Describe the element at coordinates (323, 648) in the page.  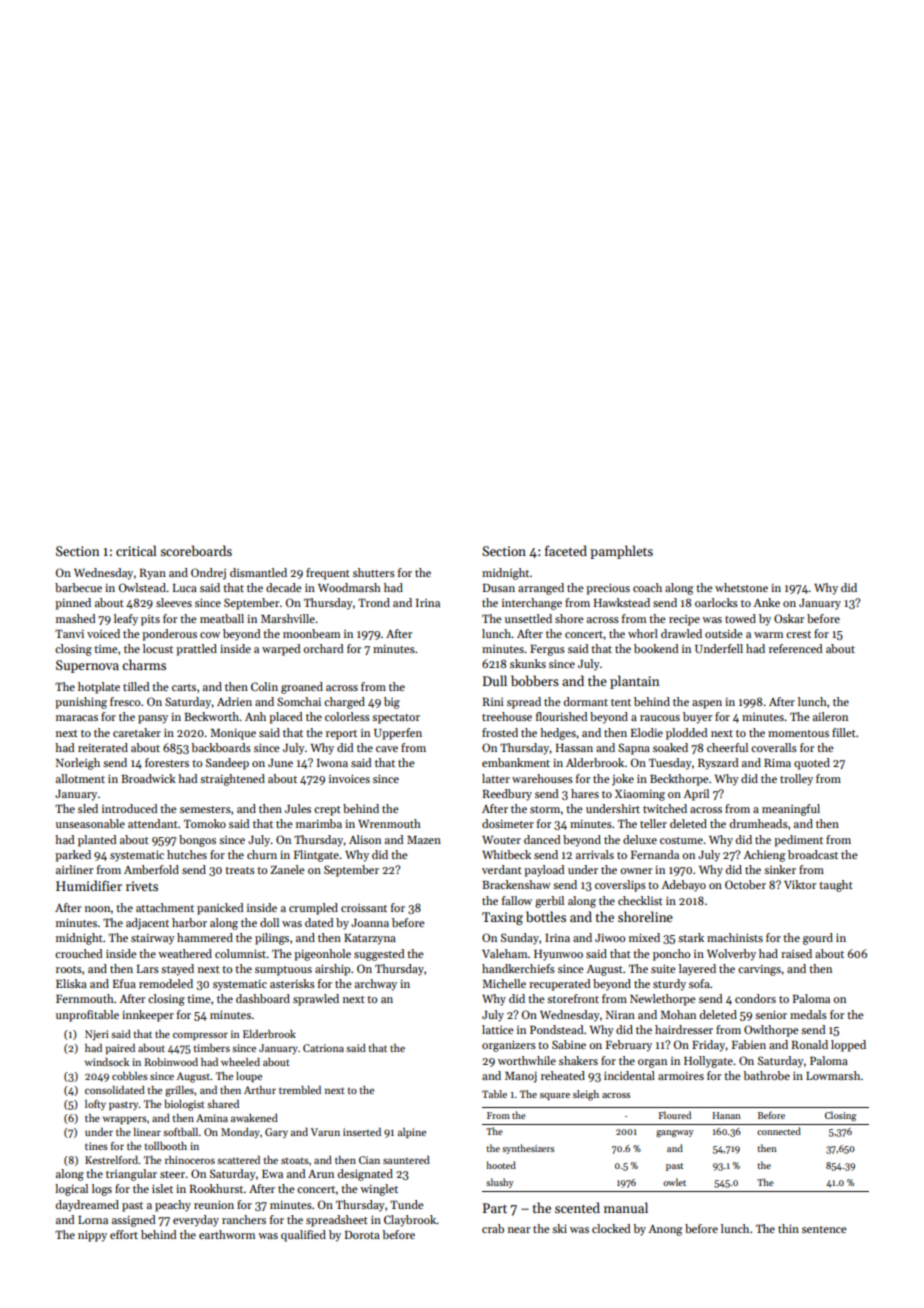
I see `orchard` at that location.
